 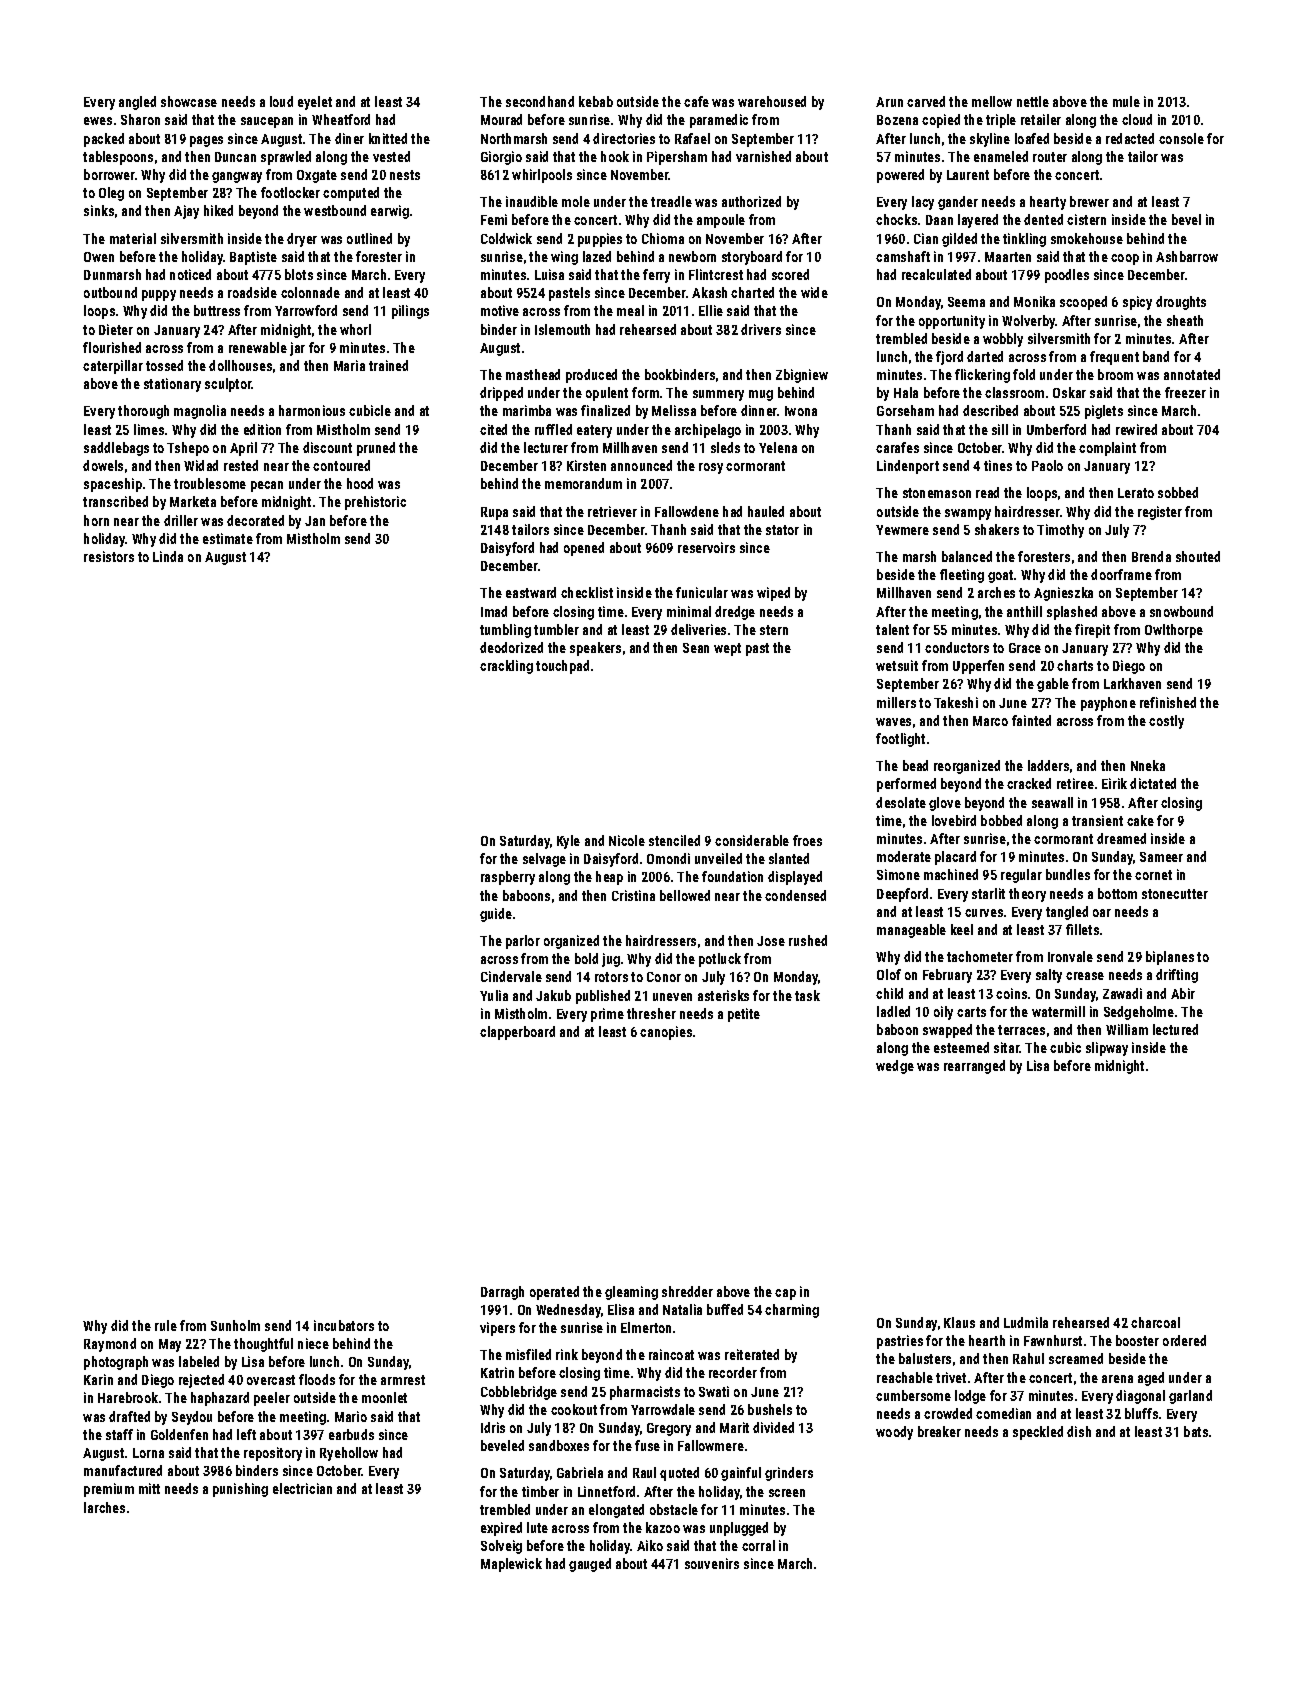 I want to click on noticed, so click(x=190, y=274).
